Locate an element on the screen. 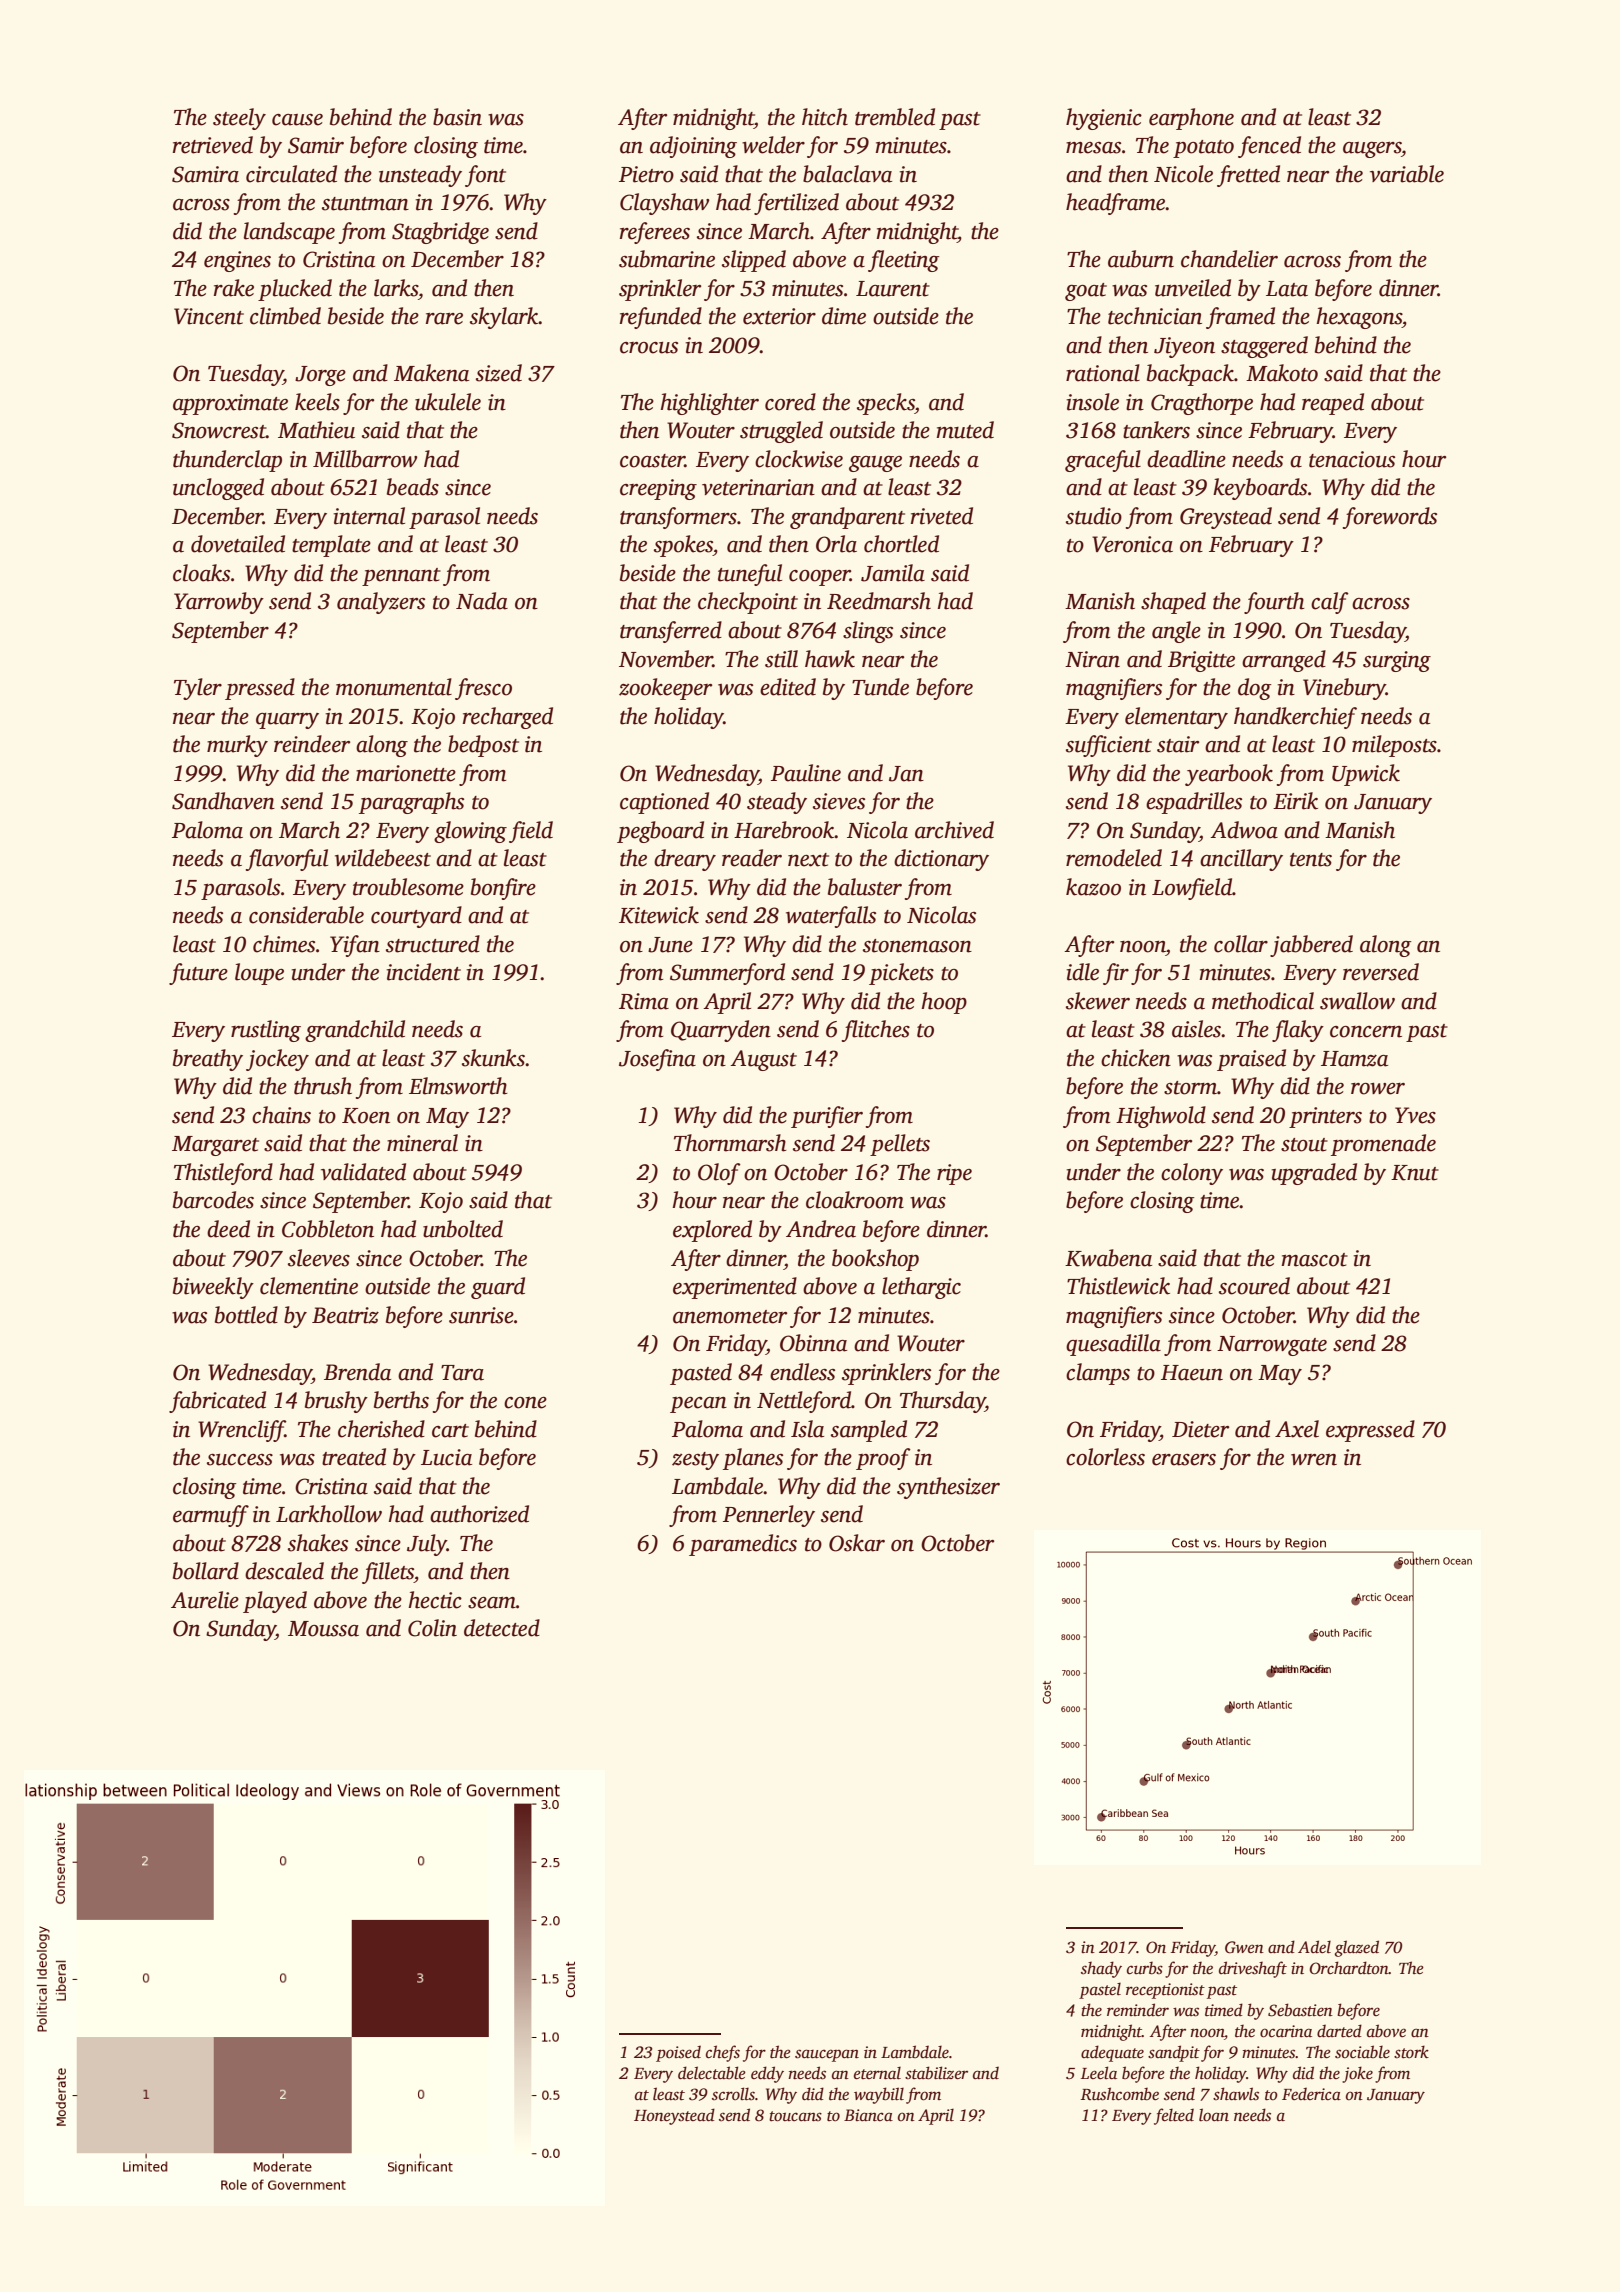  adjoining is located at coordinates (693, 147).
